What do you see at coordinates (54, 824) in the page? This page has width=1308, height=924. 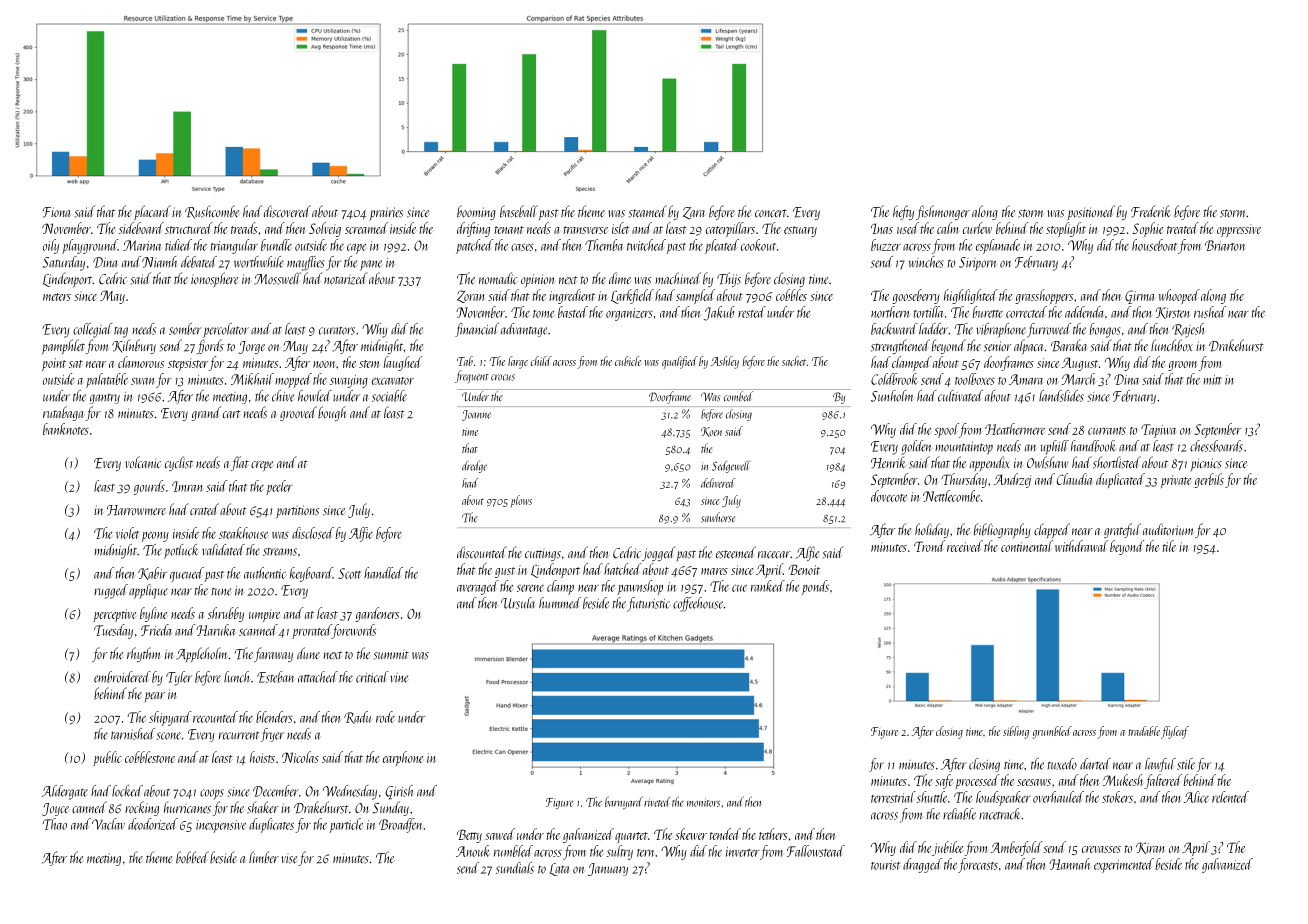 I see `Thao` at bounding box center [54, 824].
